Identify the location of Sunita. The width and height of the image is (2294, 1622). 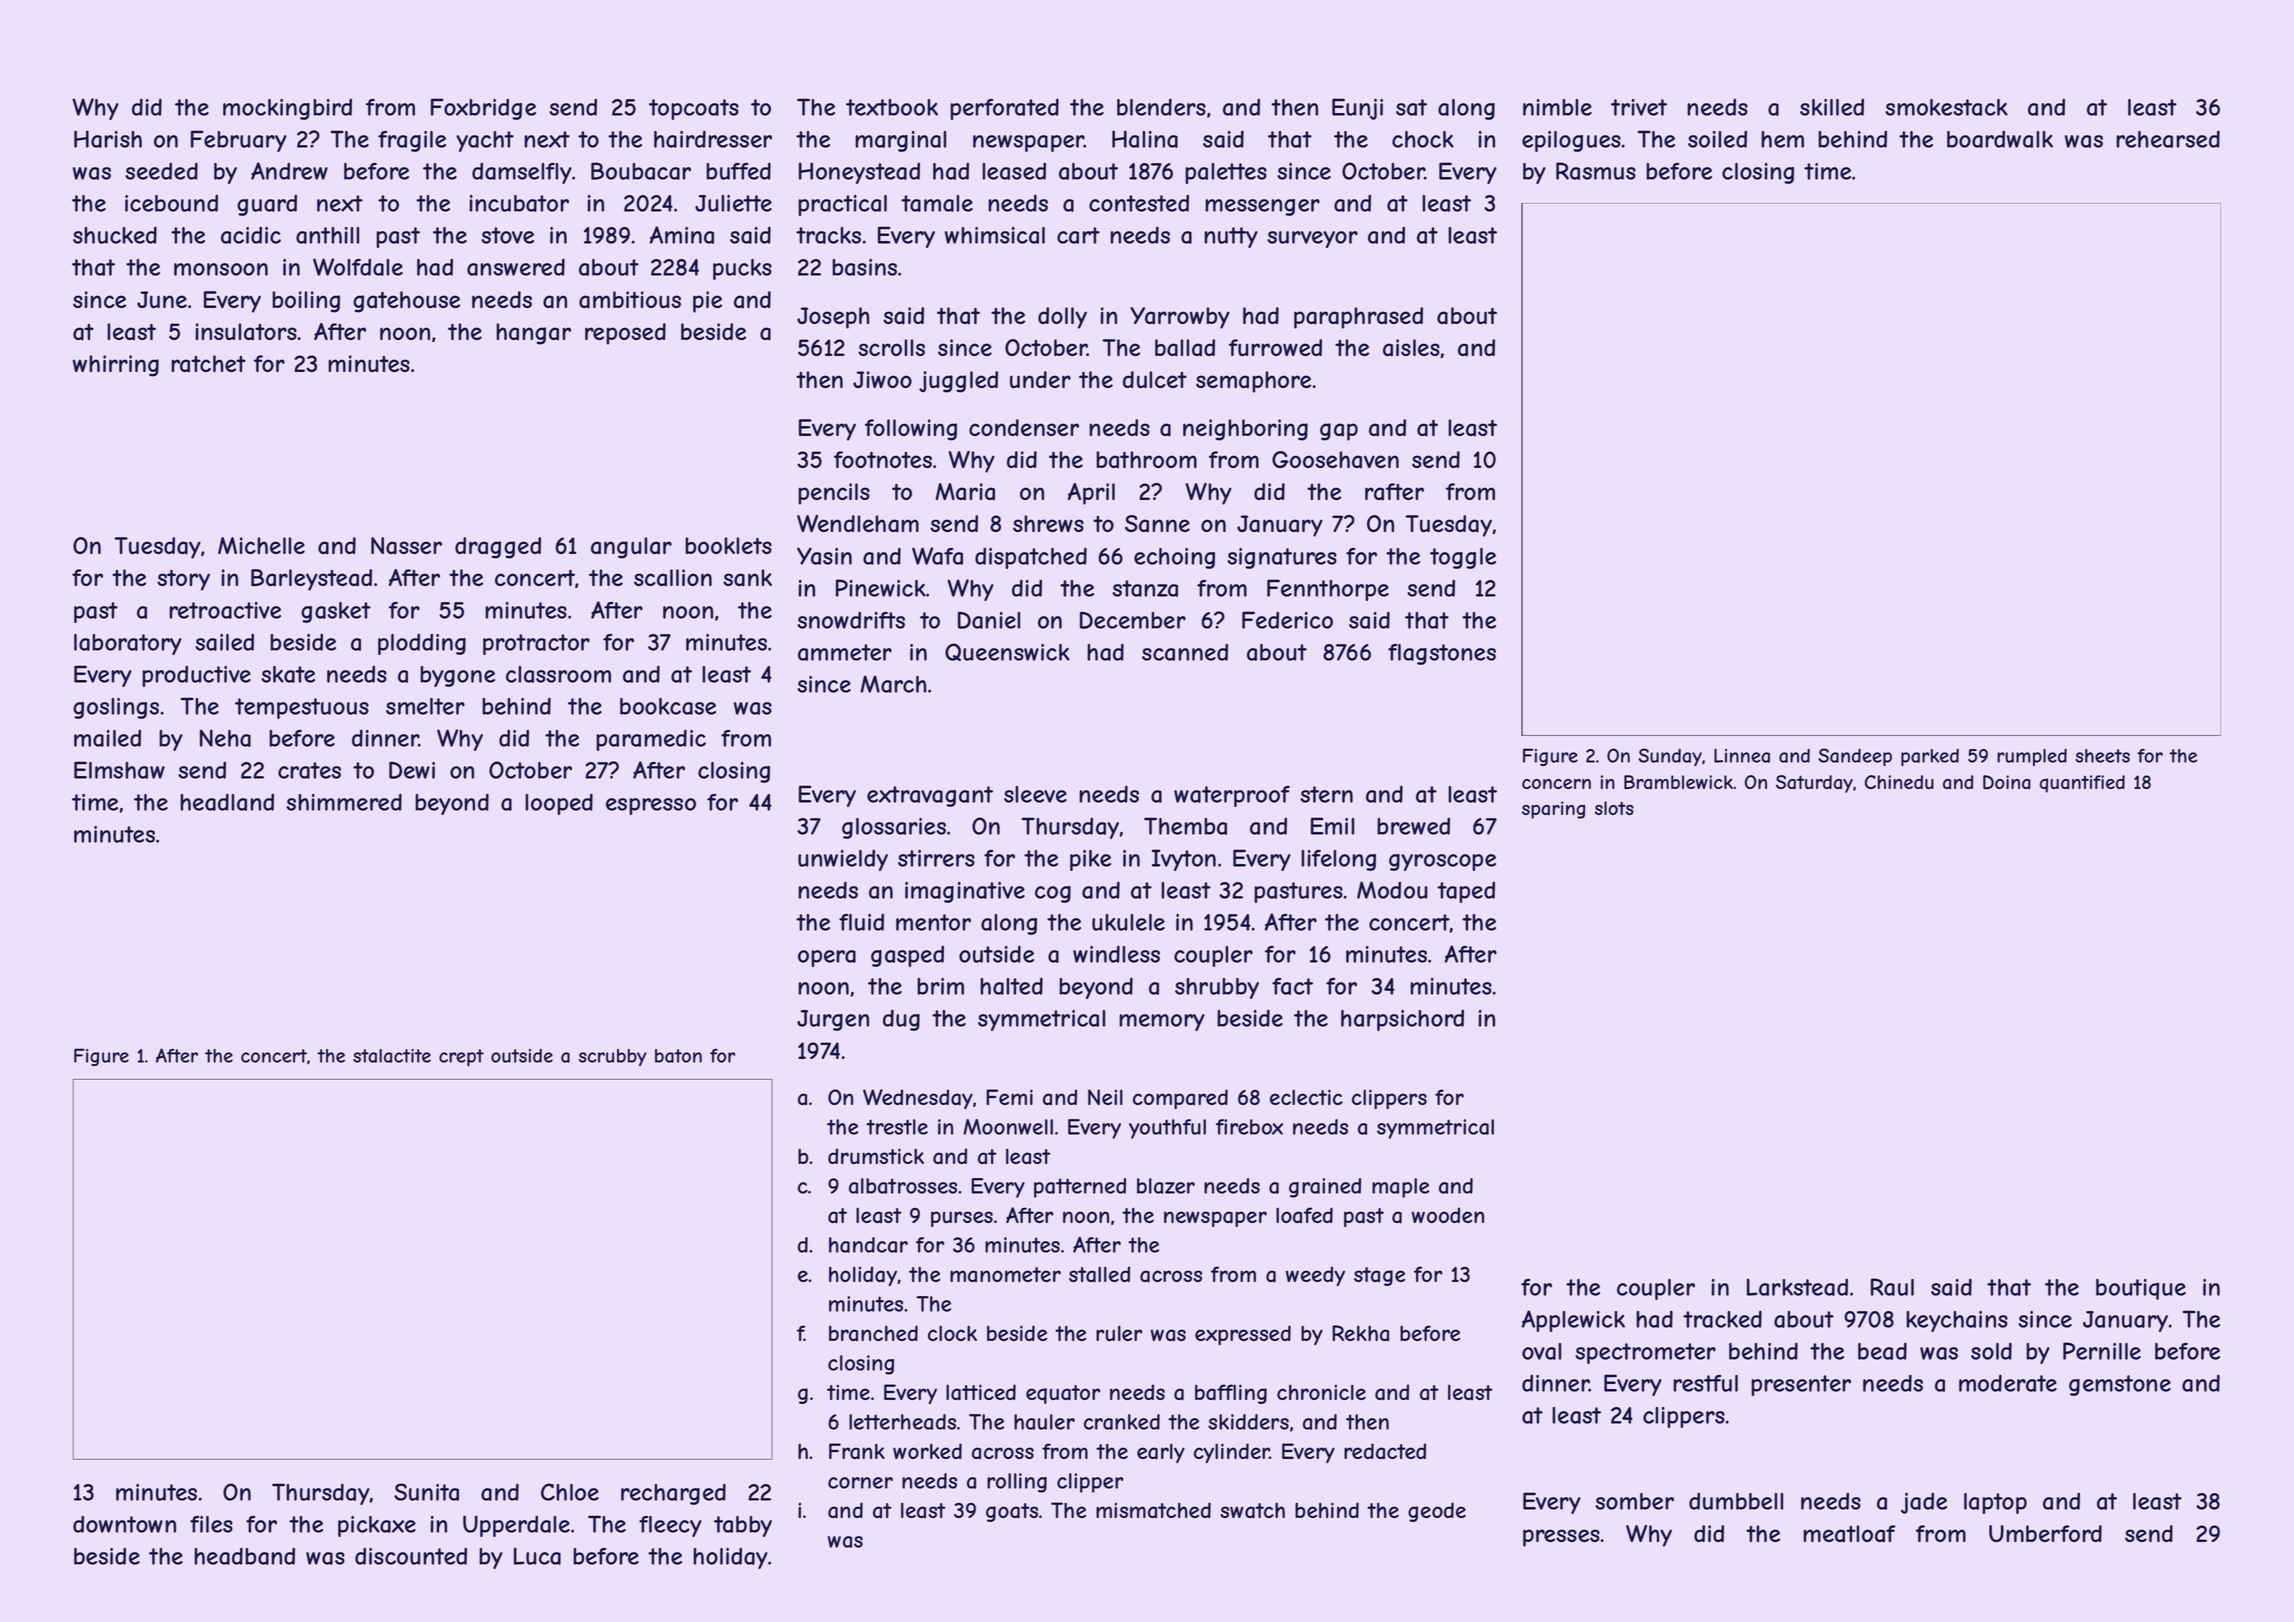
(426, 1492).
